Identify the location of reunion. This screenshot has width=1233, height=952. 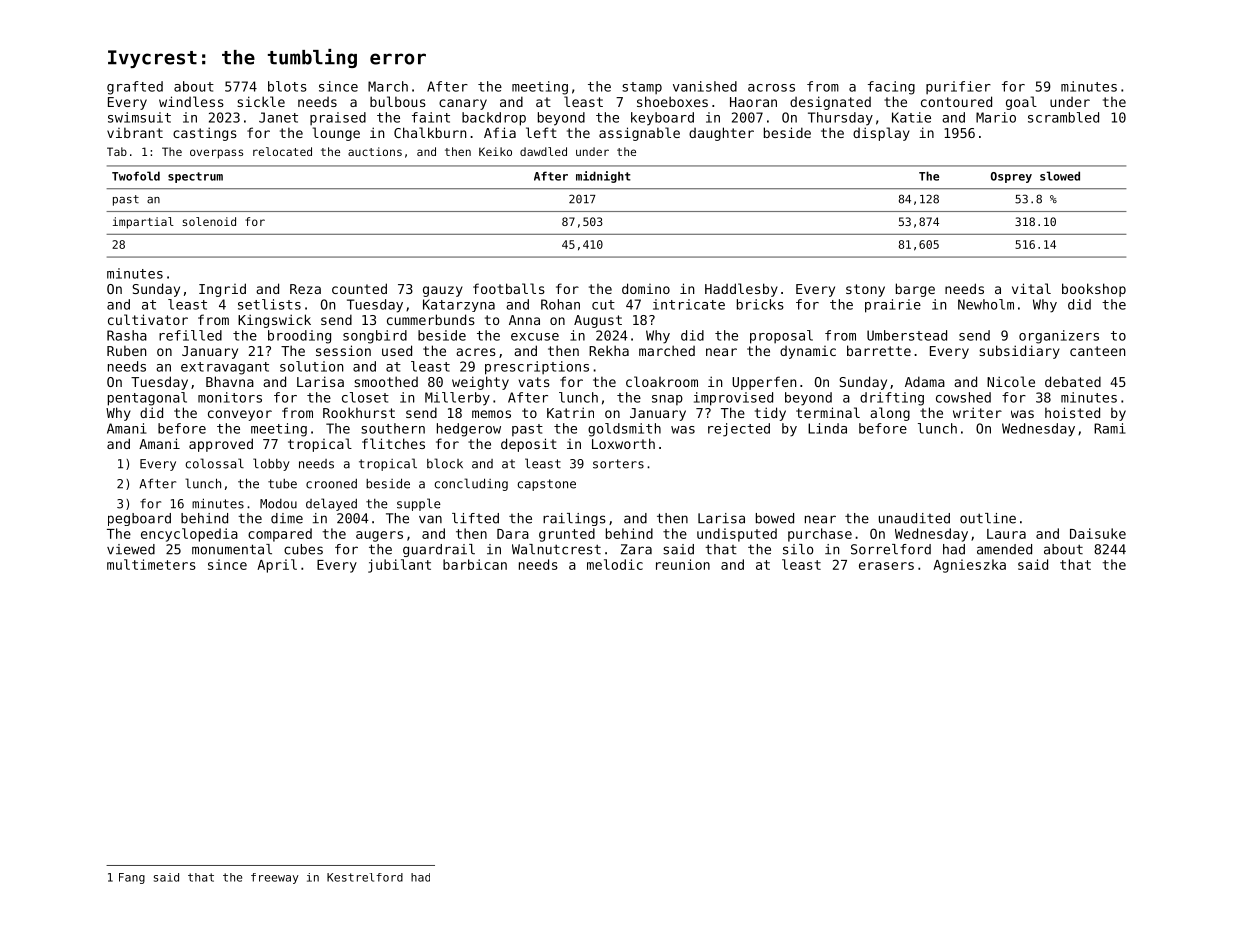
(683, 564).
